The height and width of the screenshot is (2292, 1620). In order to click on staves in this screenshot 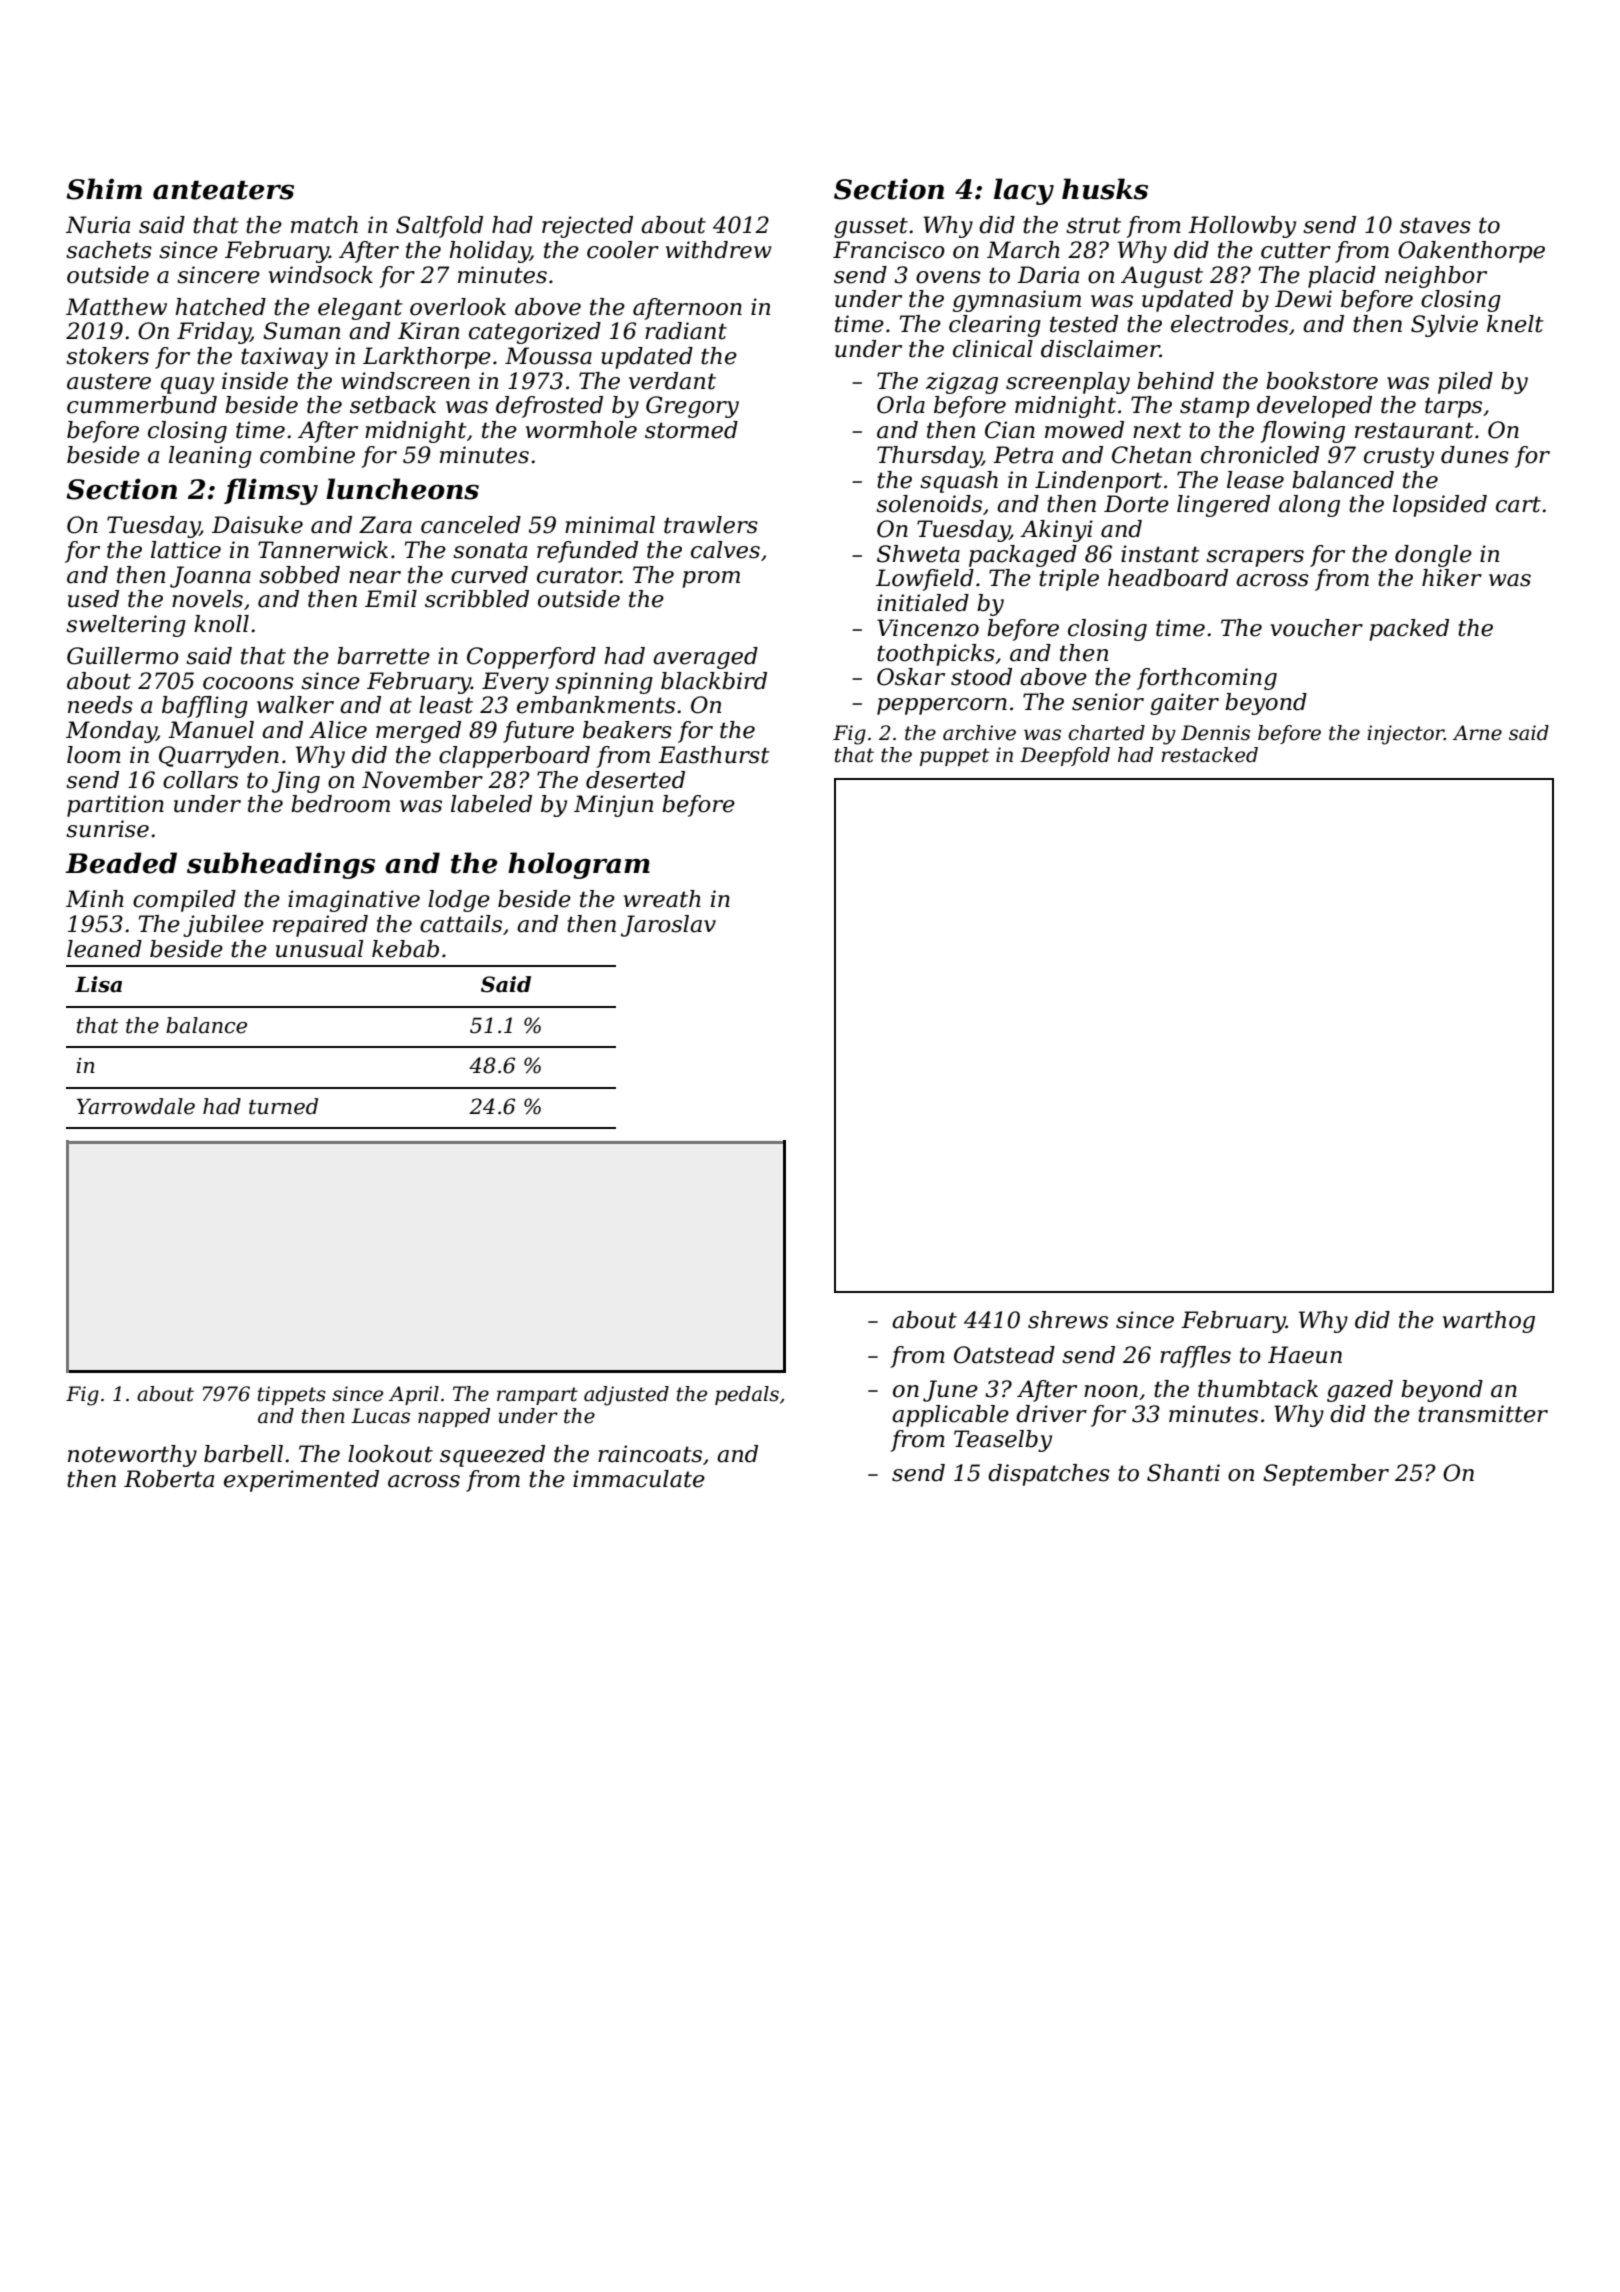, I will do `click(1435, 225)`.
